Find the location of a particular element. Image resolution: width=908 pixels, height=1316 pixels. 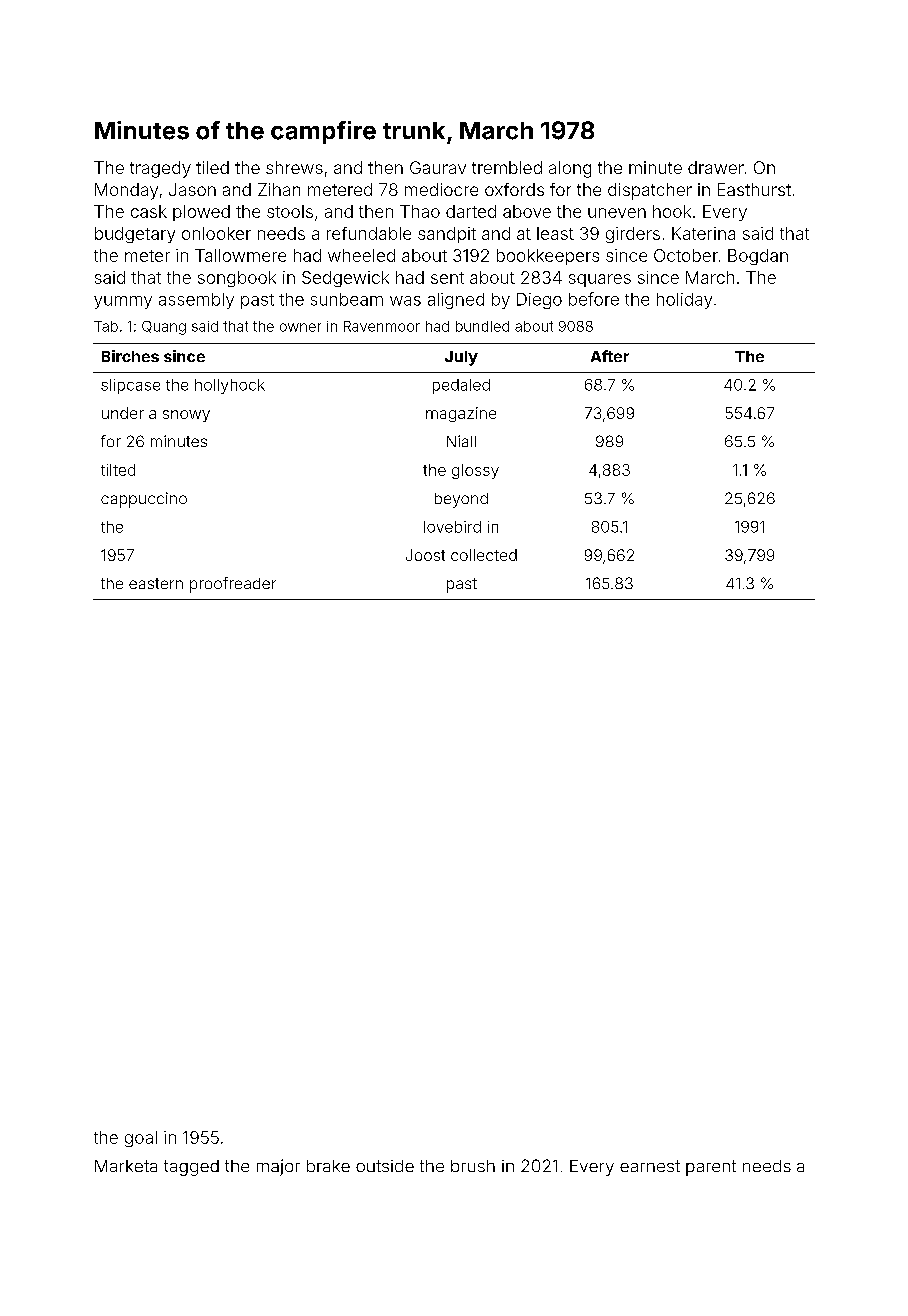

eastern is located at coordinates (156, 583).
